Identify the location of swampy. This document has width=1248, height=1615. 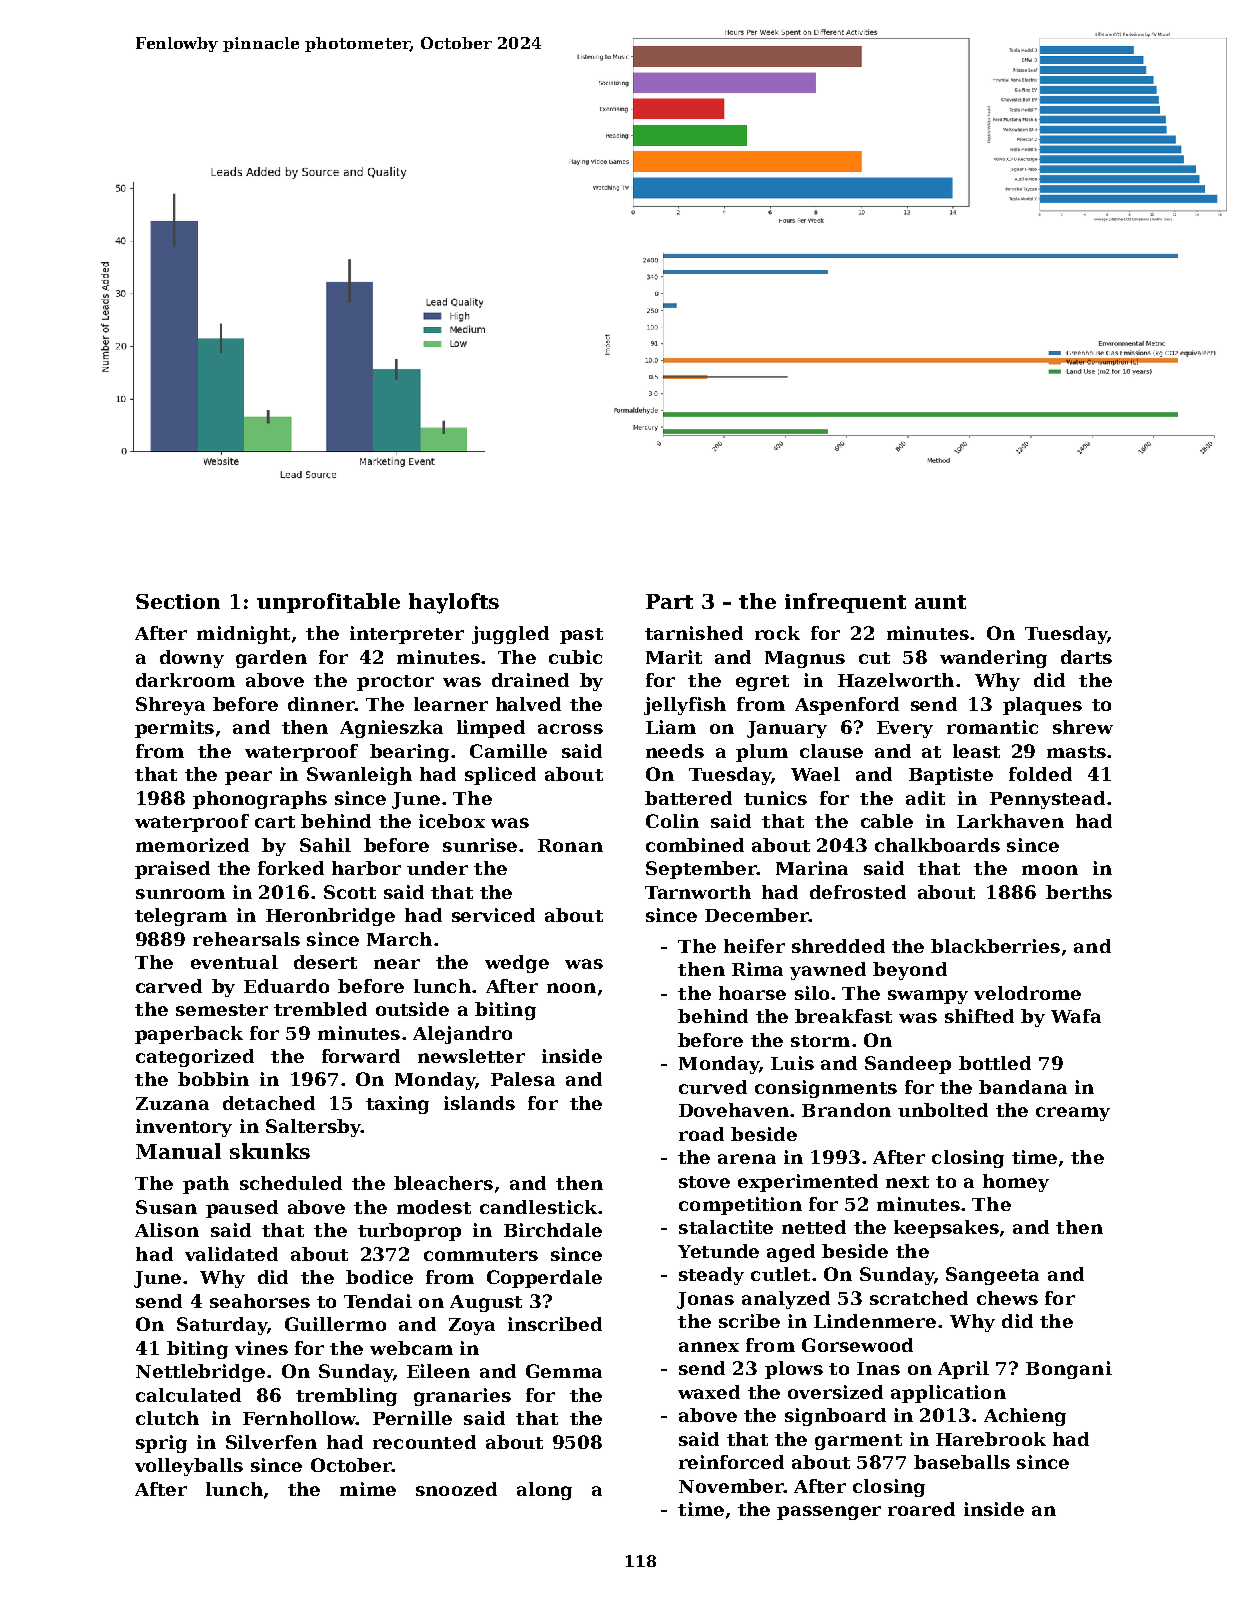
(928, 997).
